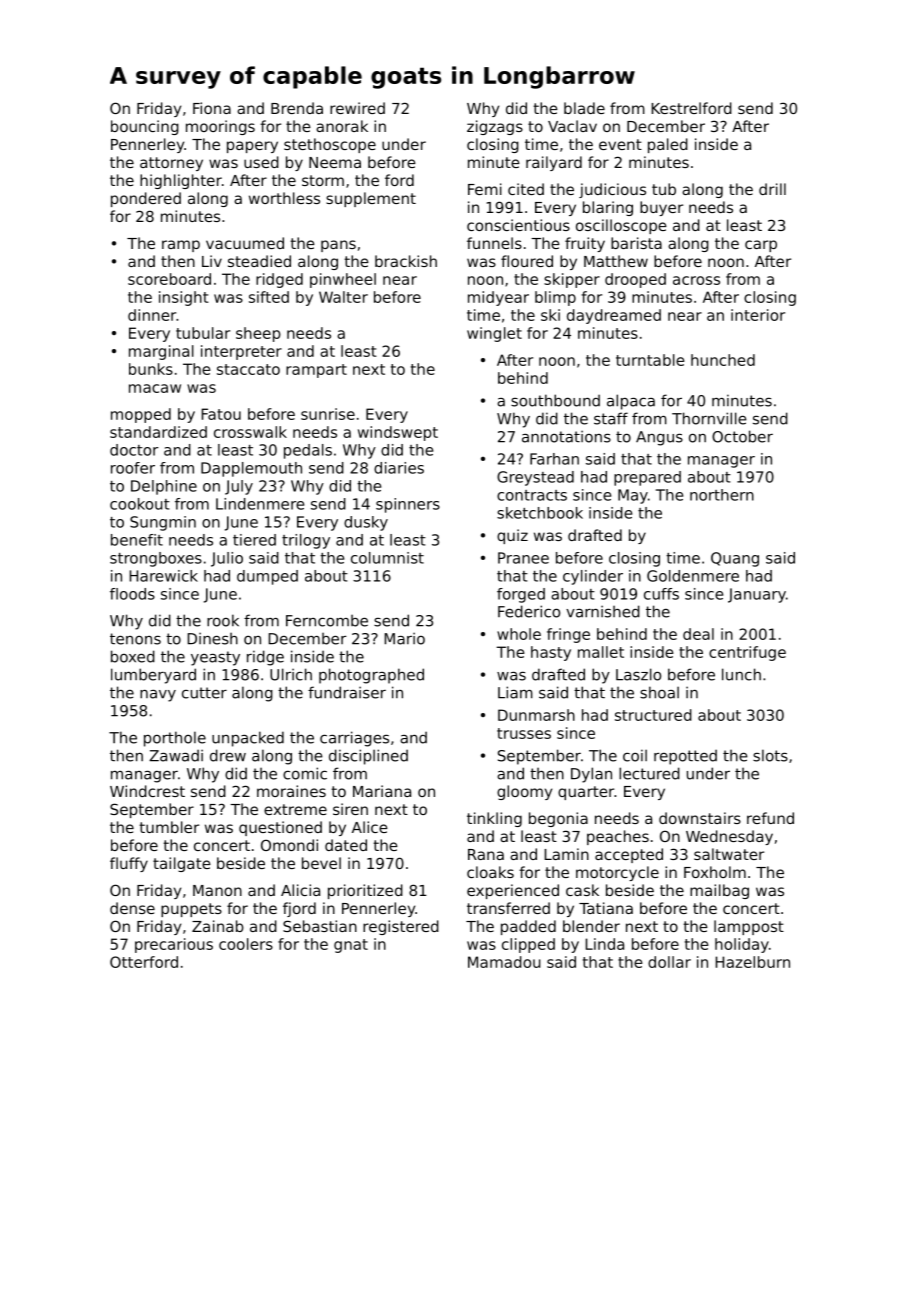 This screenshot has width=908, height=1316. Describe the element at coordinates (245, 243) in the screenshot. I see `vacuumed` at that location.
